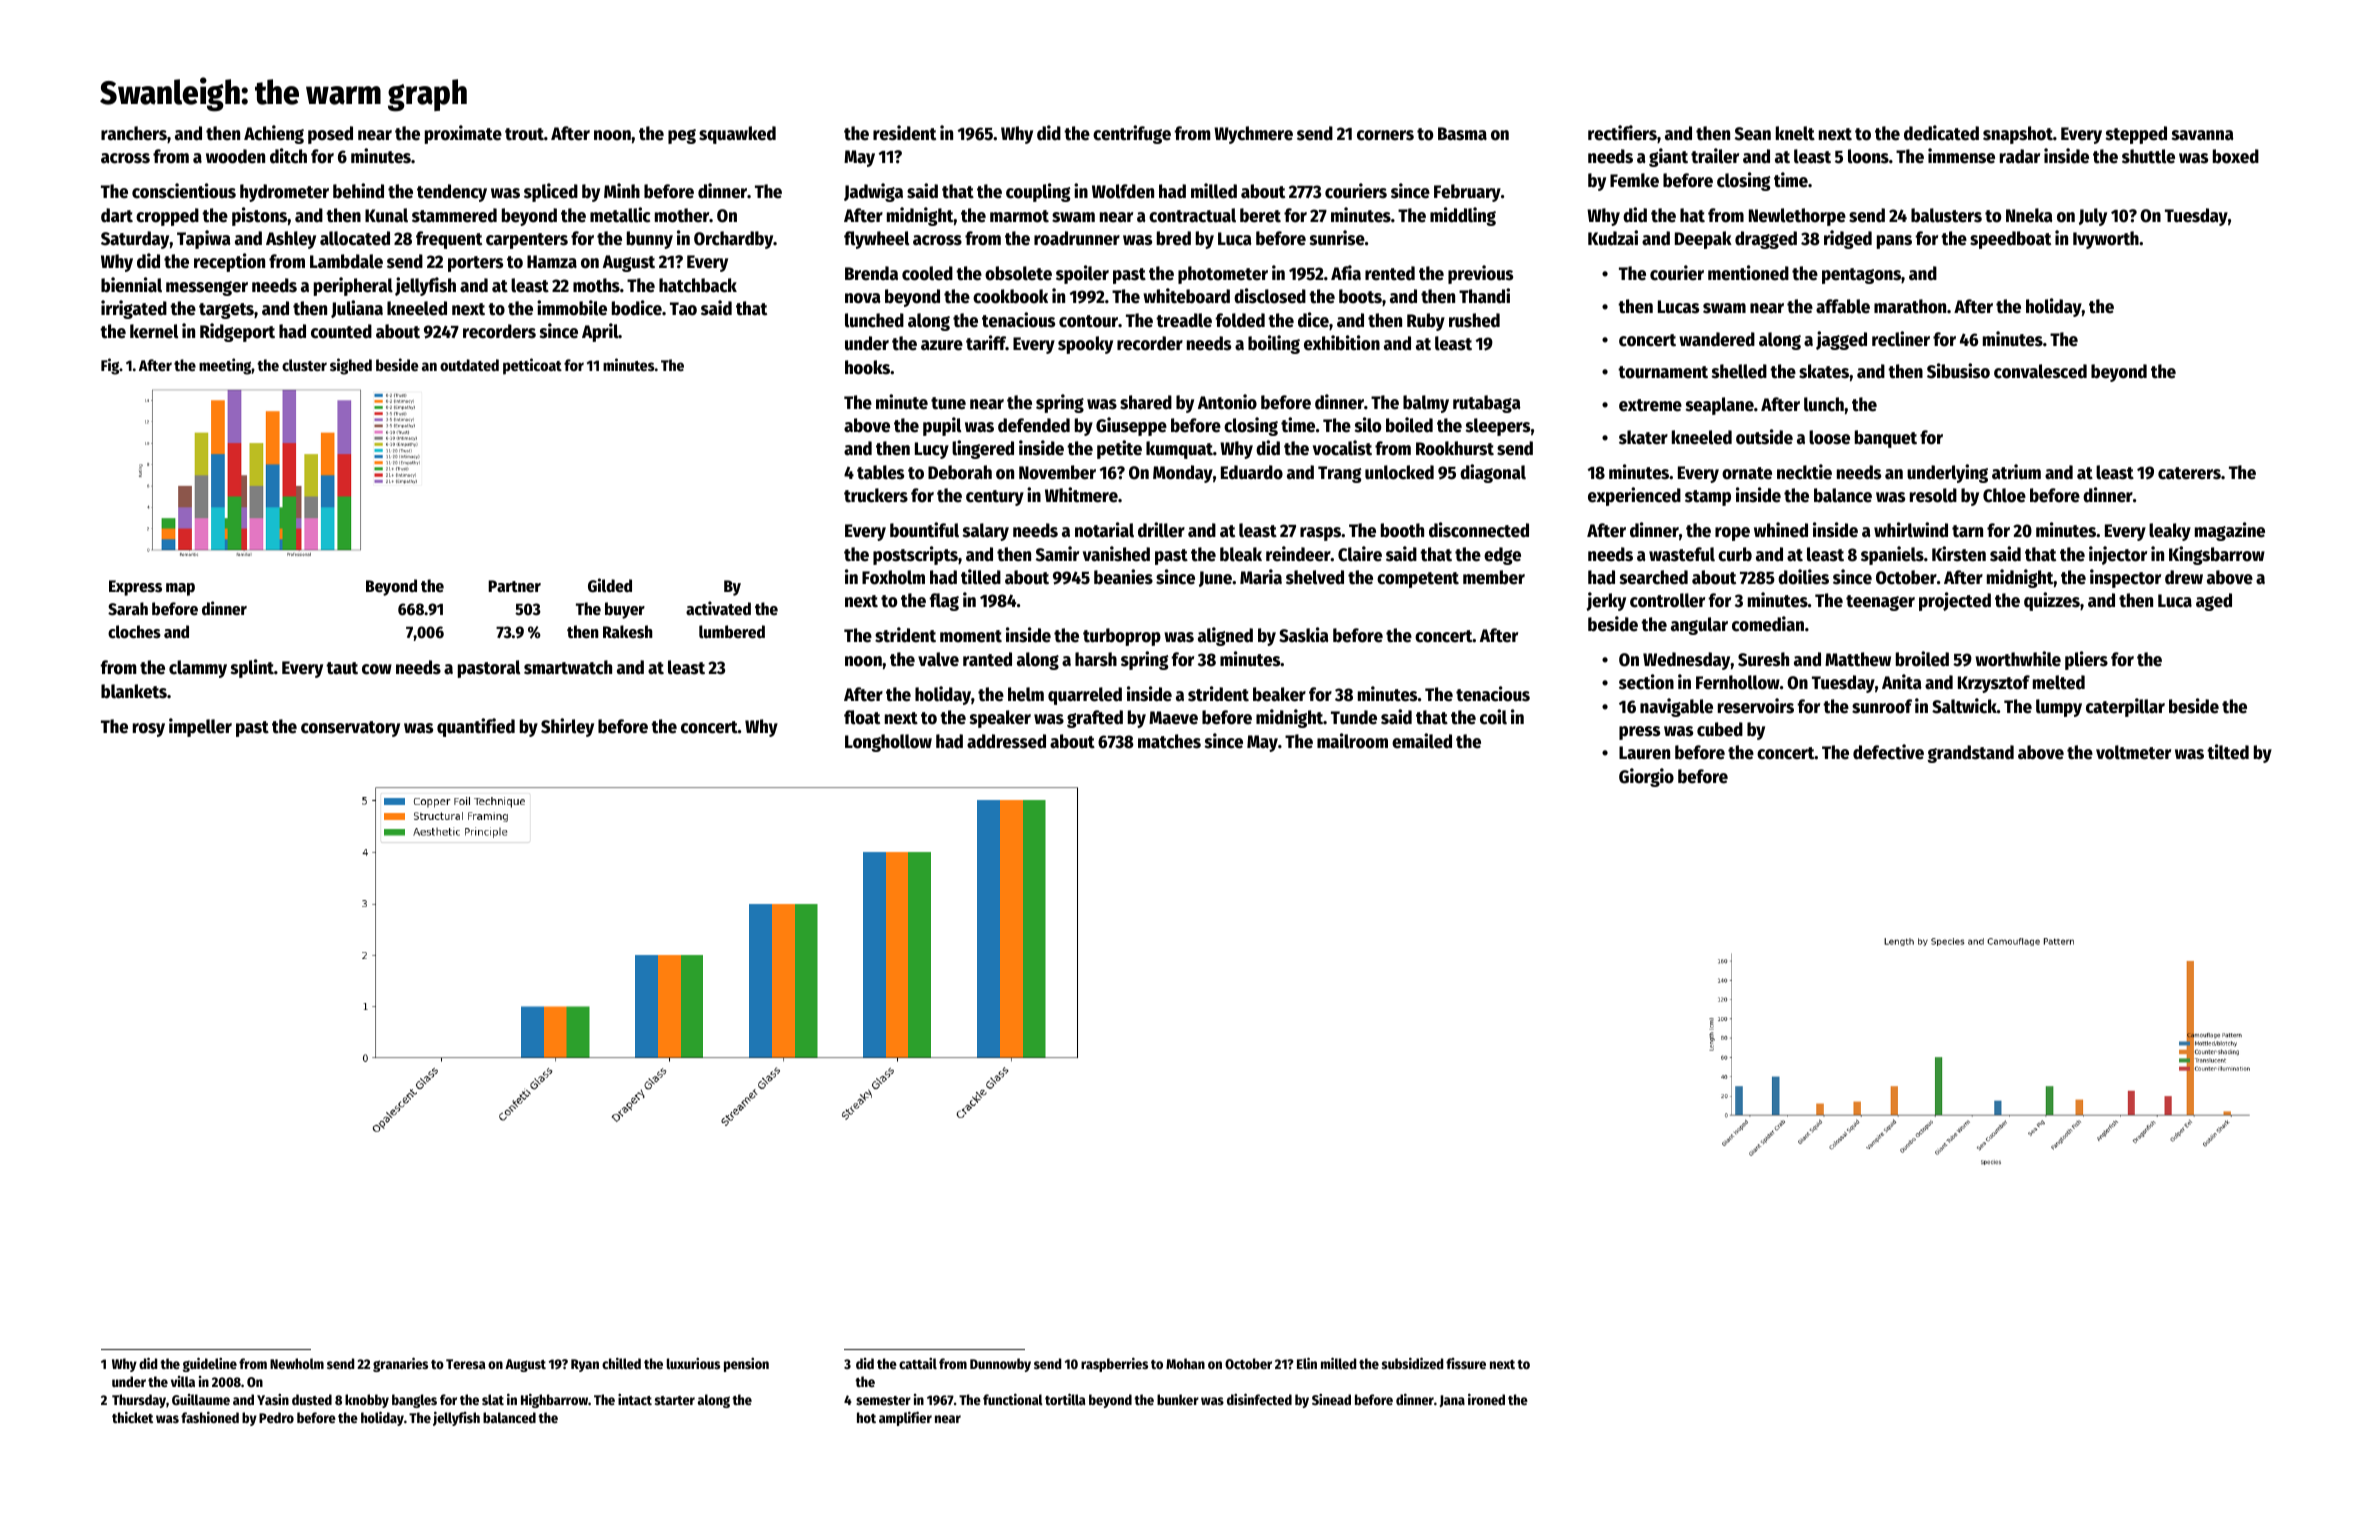 This screenshot has width=2380, height=1540. What do you see at coordinates (180, 589) in the screenshot?
I see `map` at bounding box center [180, 589].
